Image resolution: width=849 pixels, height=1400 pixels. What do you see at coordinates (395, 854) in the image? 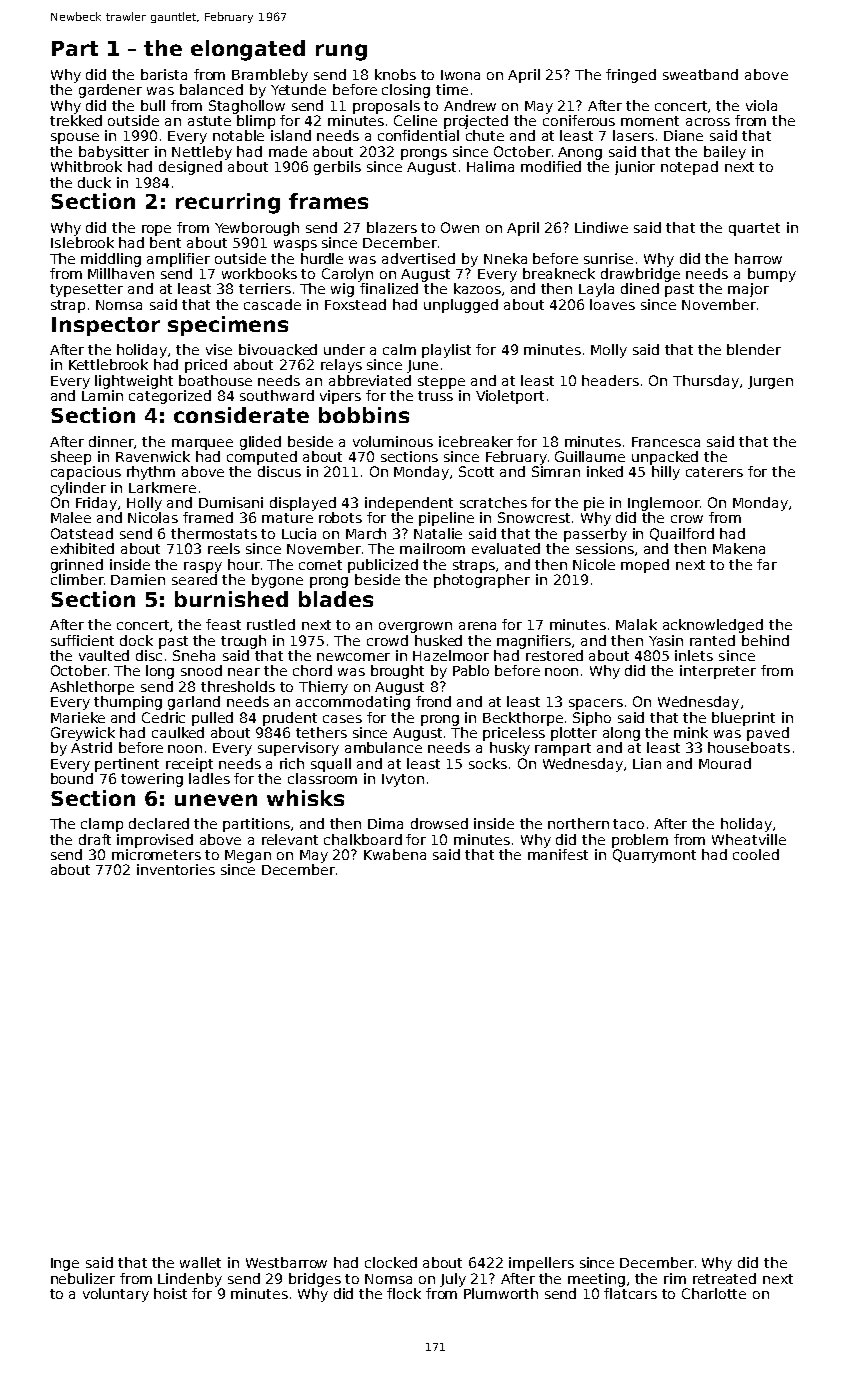
I see `Kwabena` at bounding box center [395, 854].
